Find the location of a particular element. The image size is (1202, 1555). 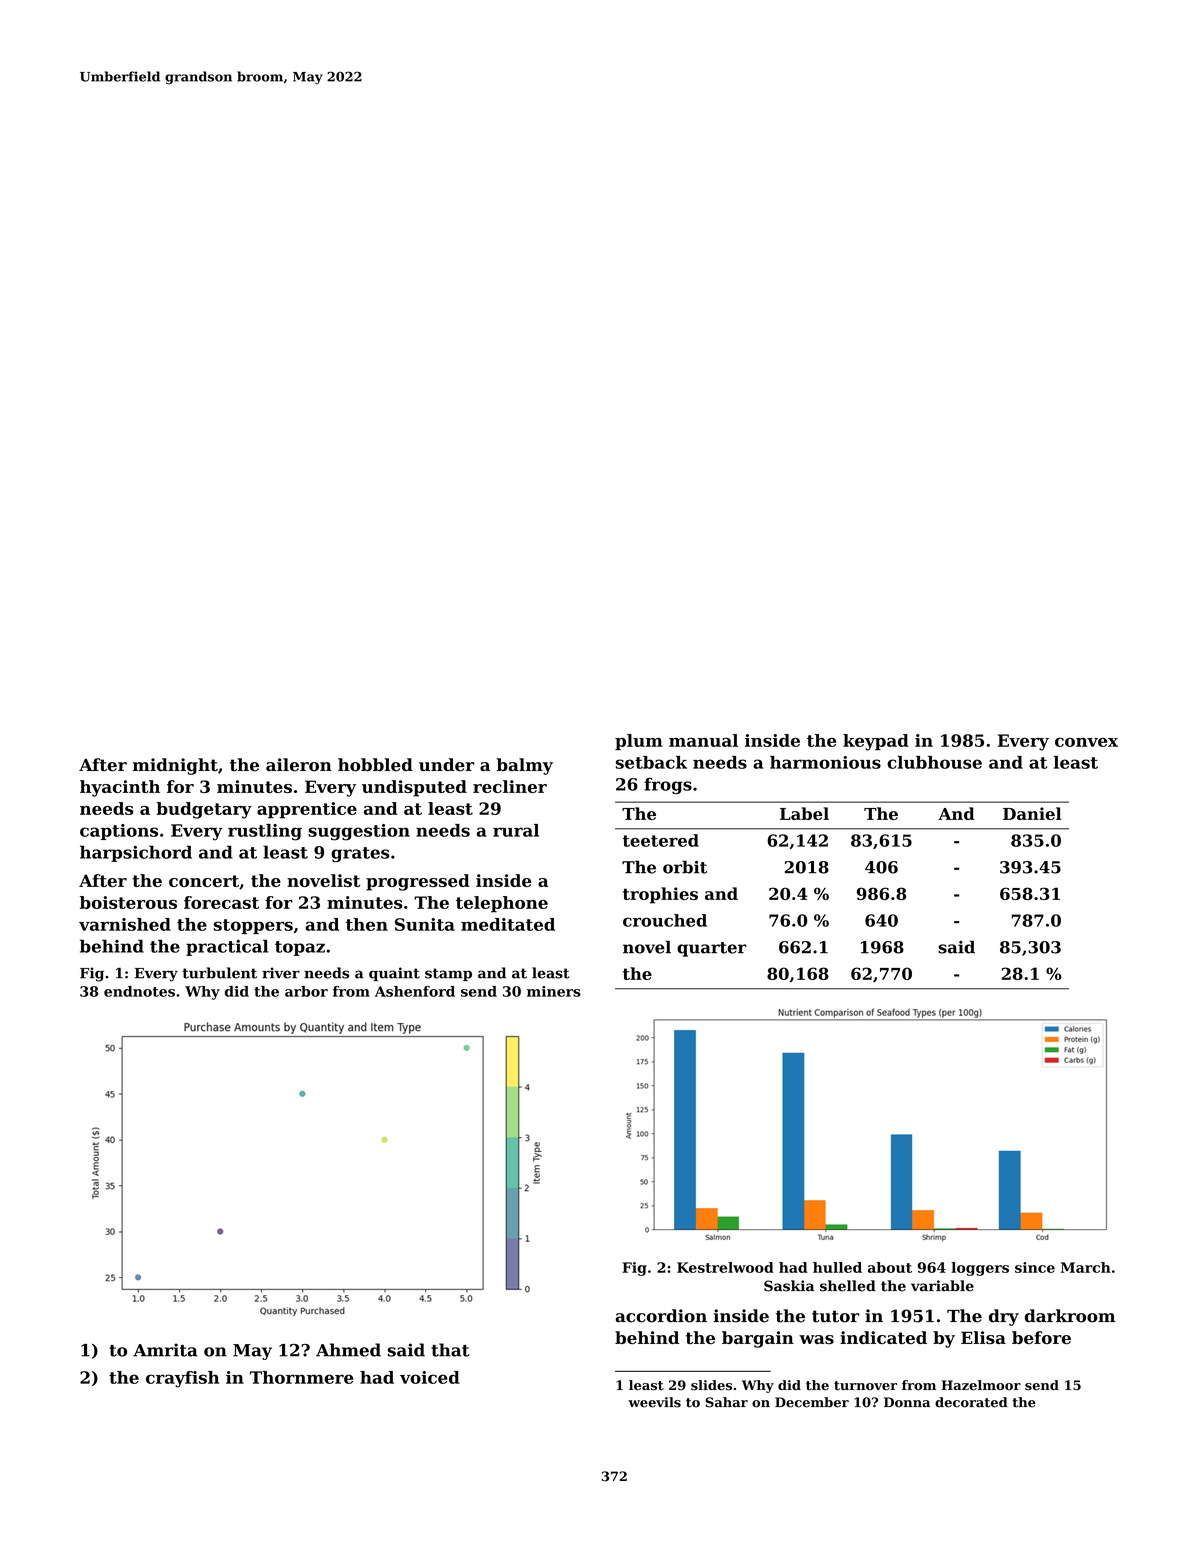

endnotes is located at coordinates (139, 991).
